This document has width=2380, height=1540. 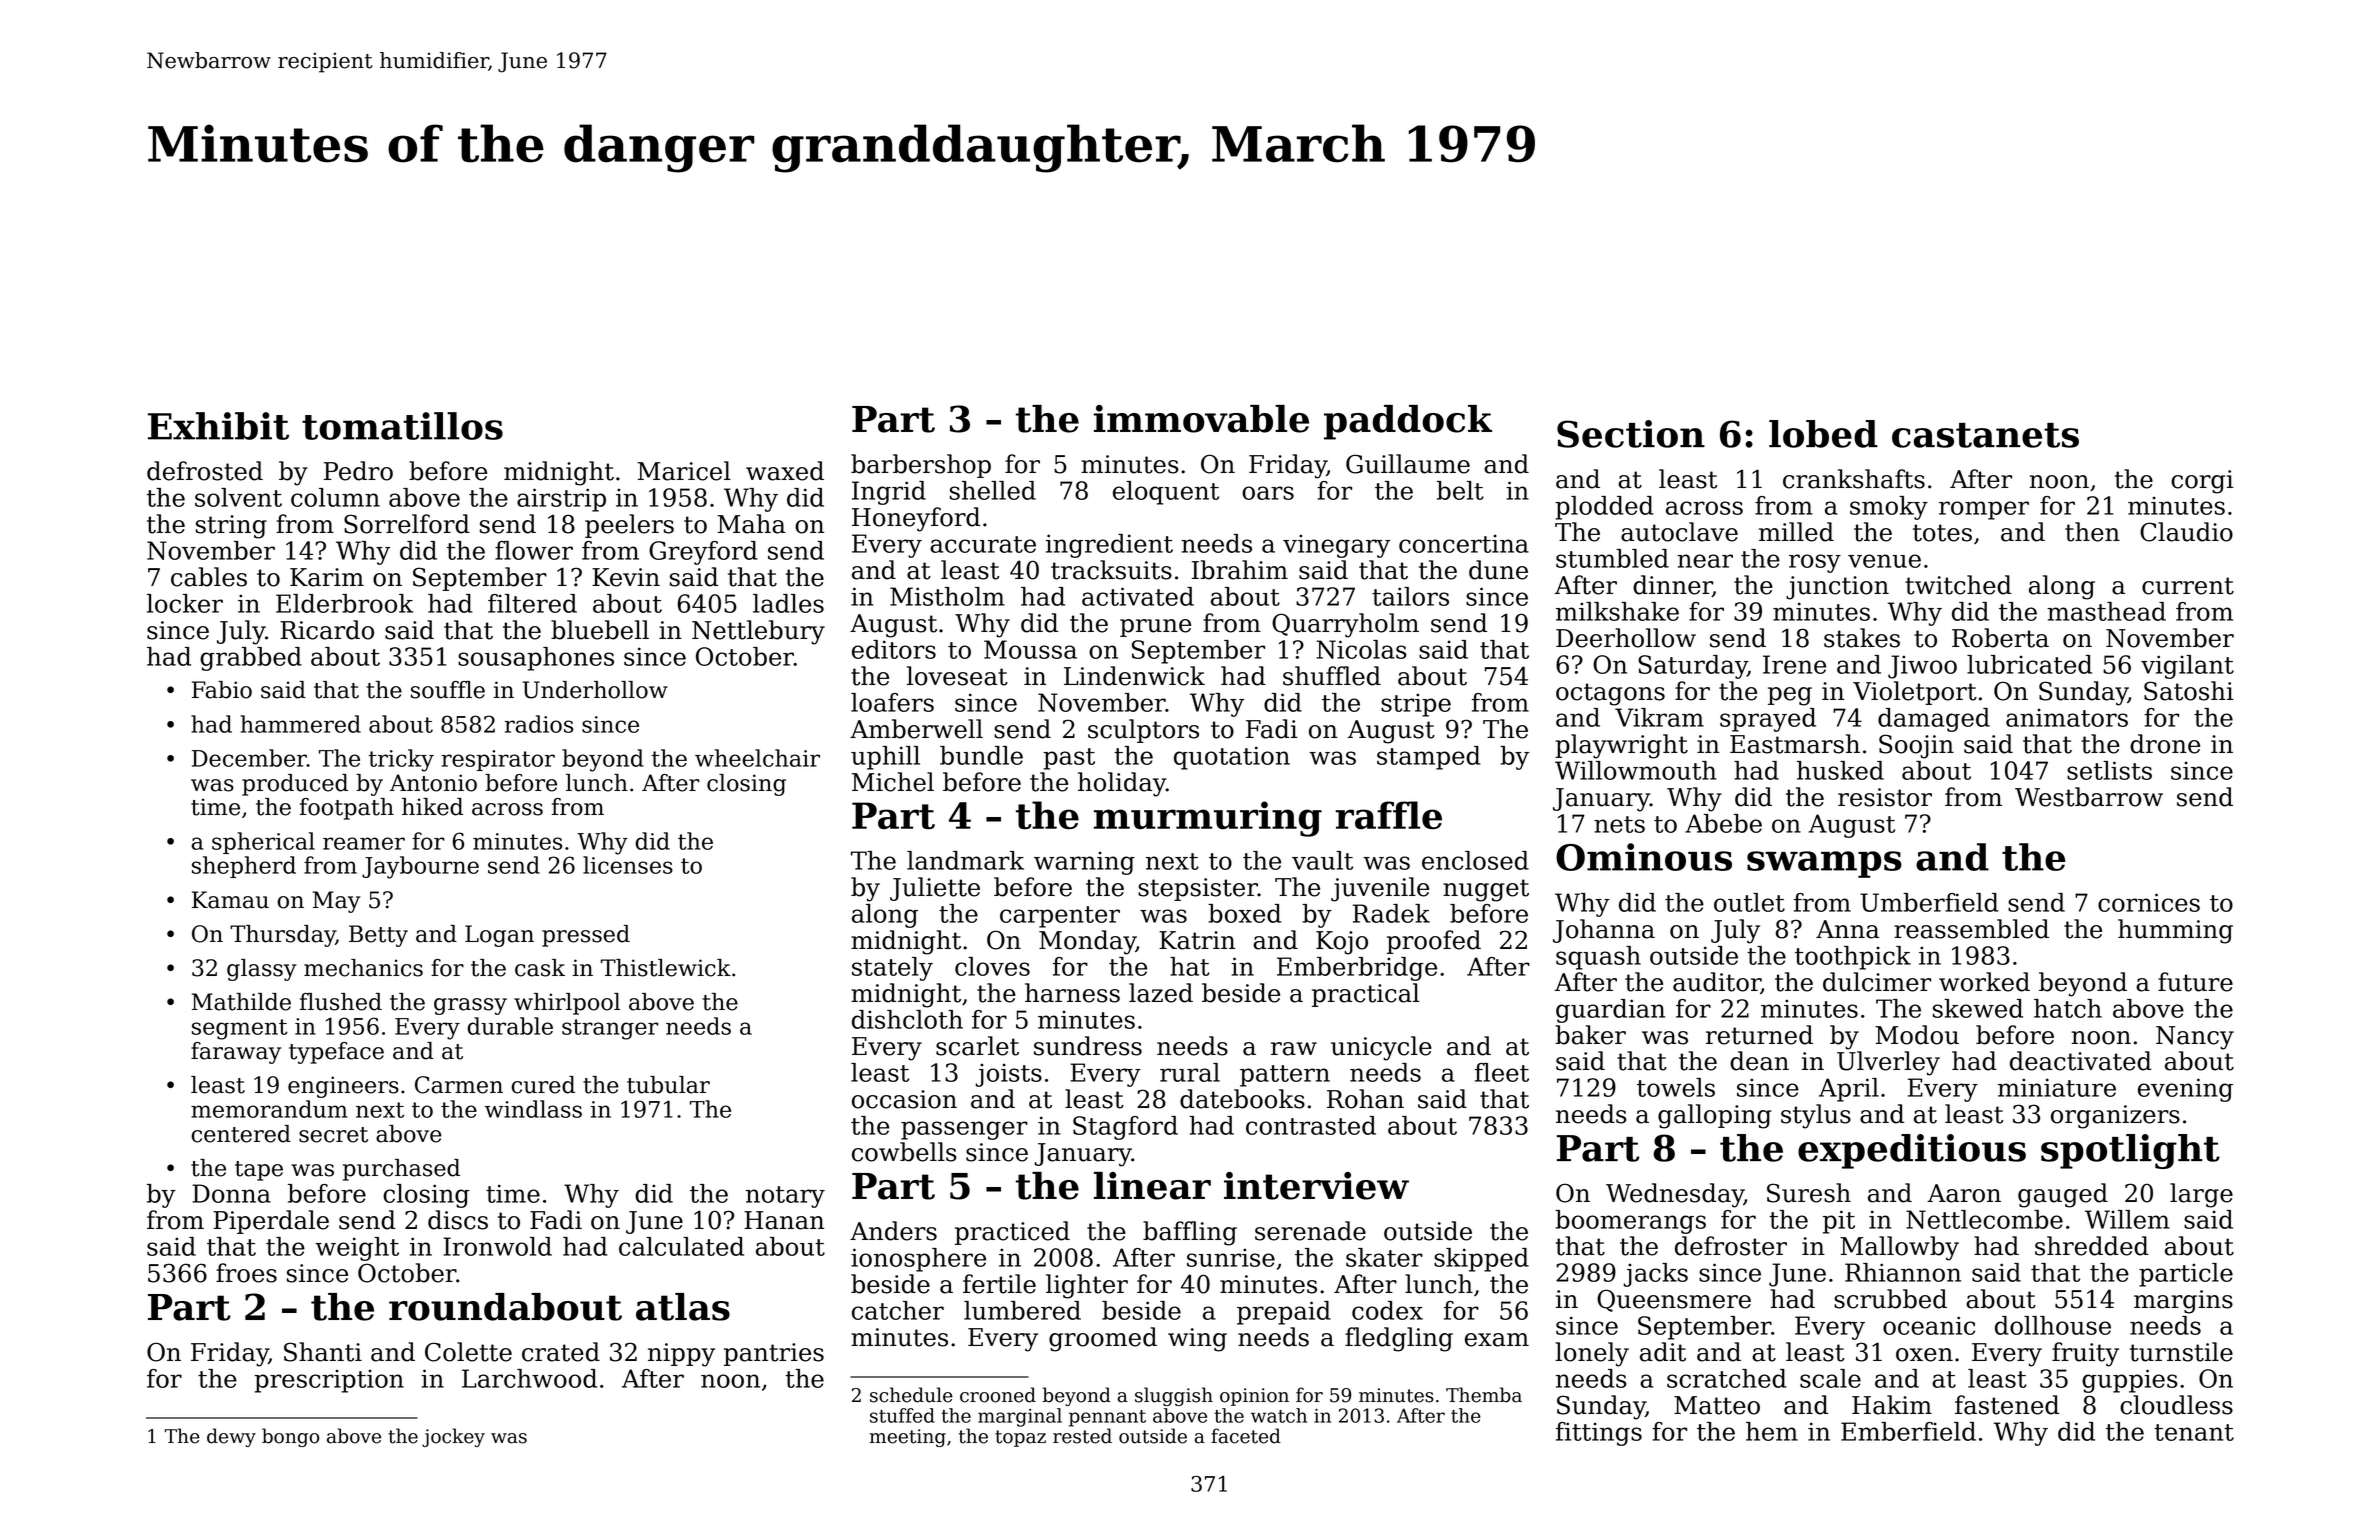 I want to click on skipped, so click(x=1481, y=1260).
